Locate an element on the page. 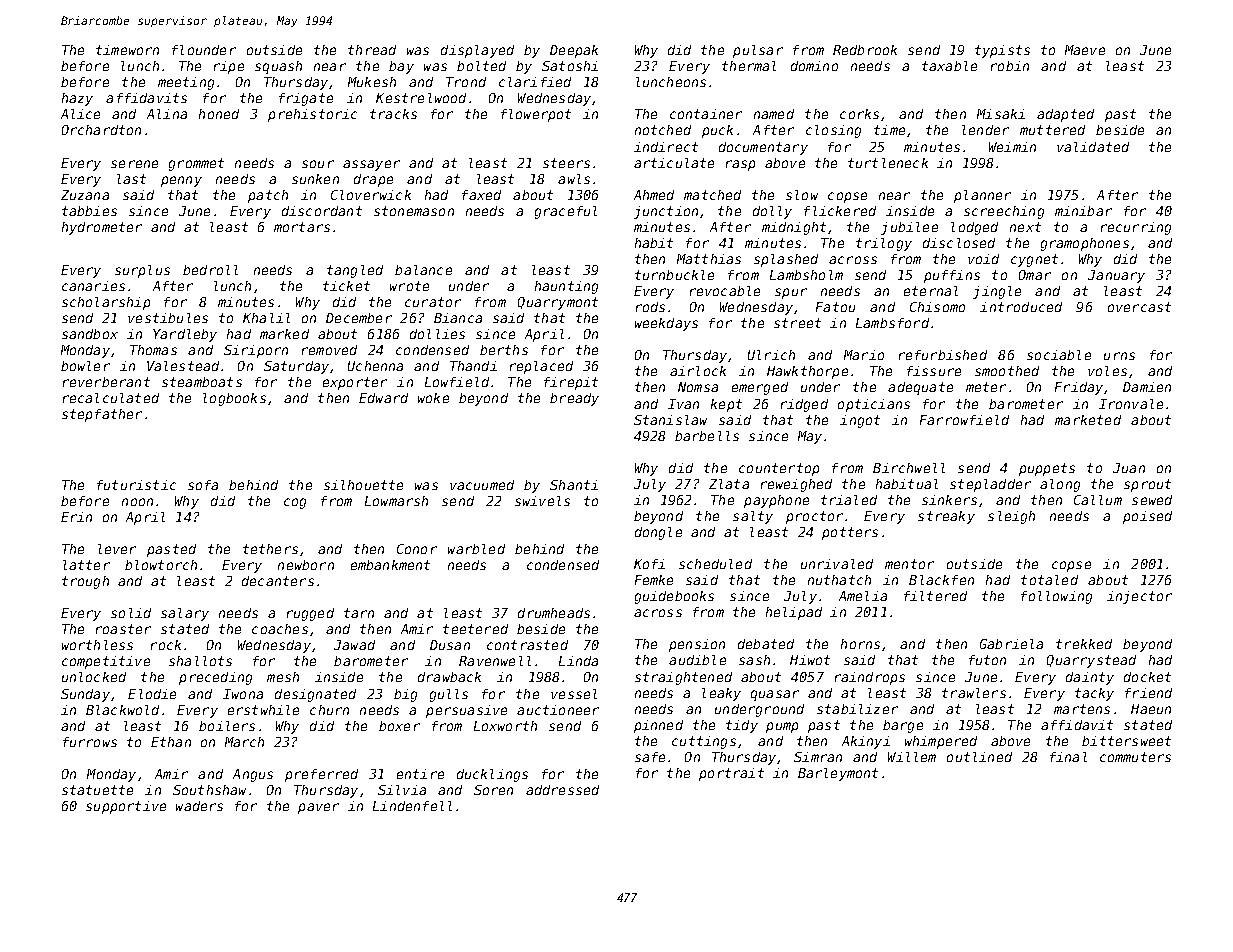  Loxworth is located at coordinates (505, 726).
